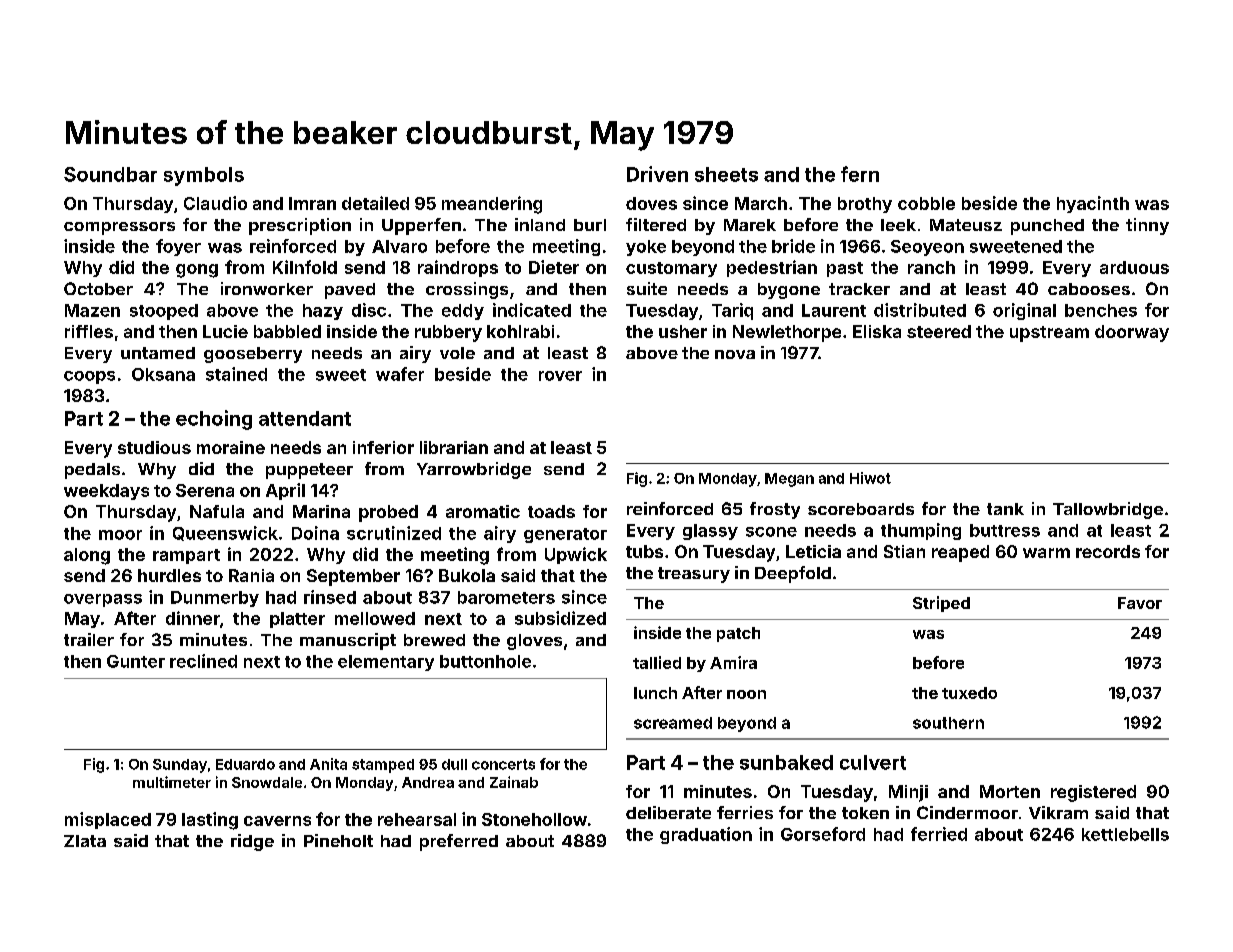  I want to click on foyer, so click(178, 247).
